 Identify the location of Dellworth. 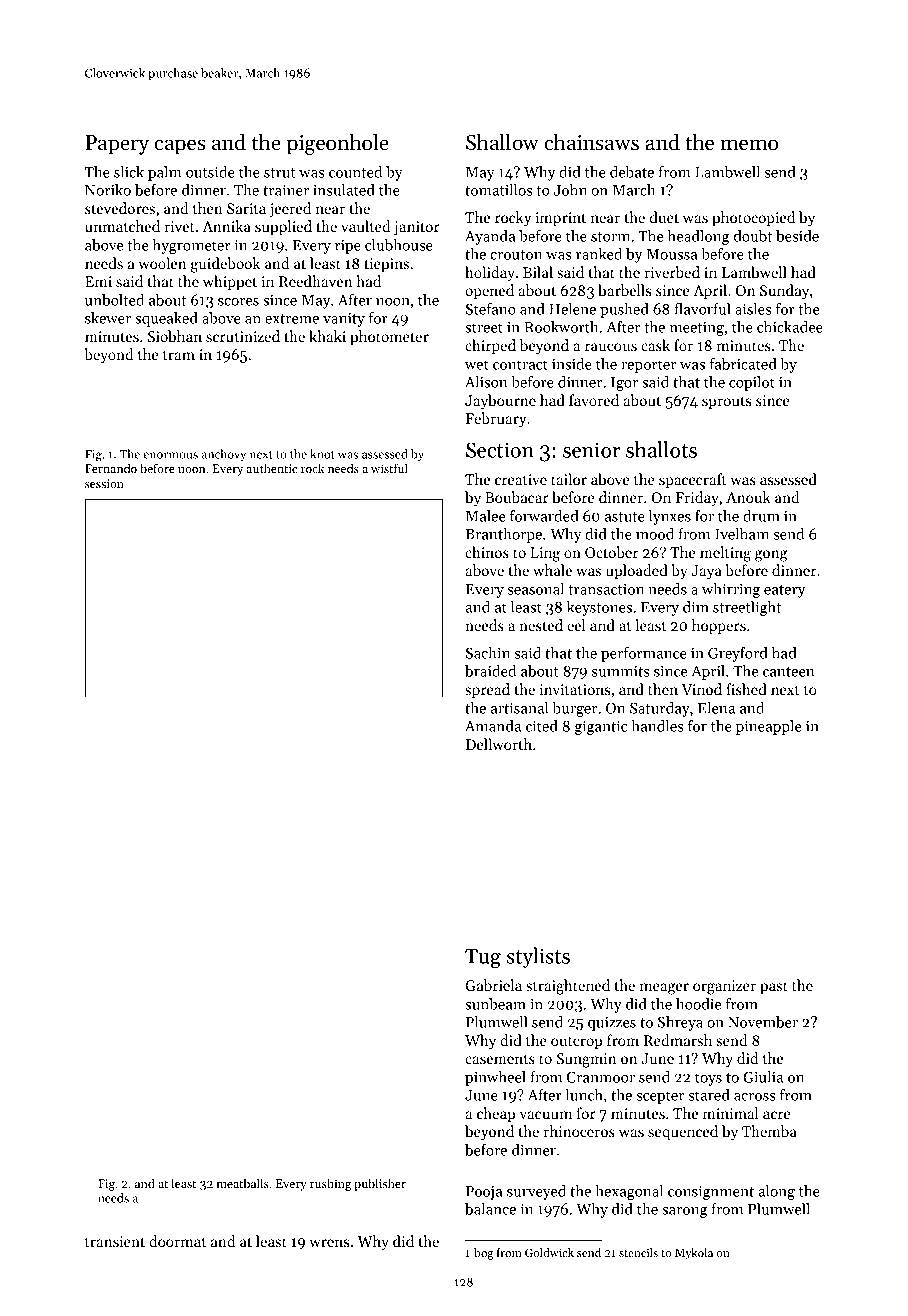
(499, 744).
